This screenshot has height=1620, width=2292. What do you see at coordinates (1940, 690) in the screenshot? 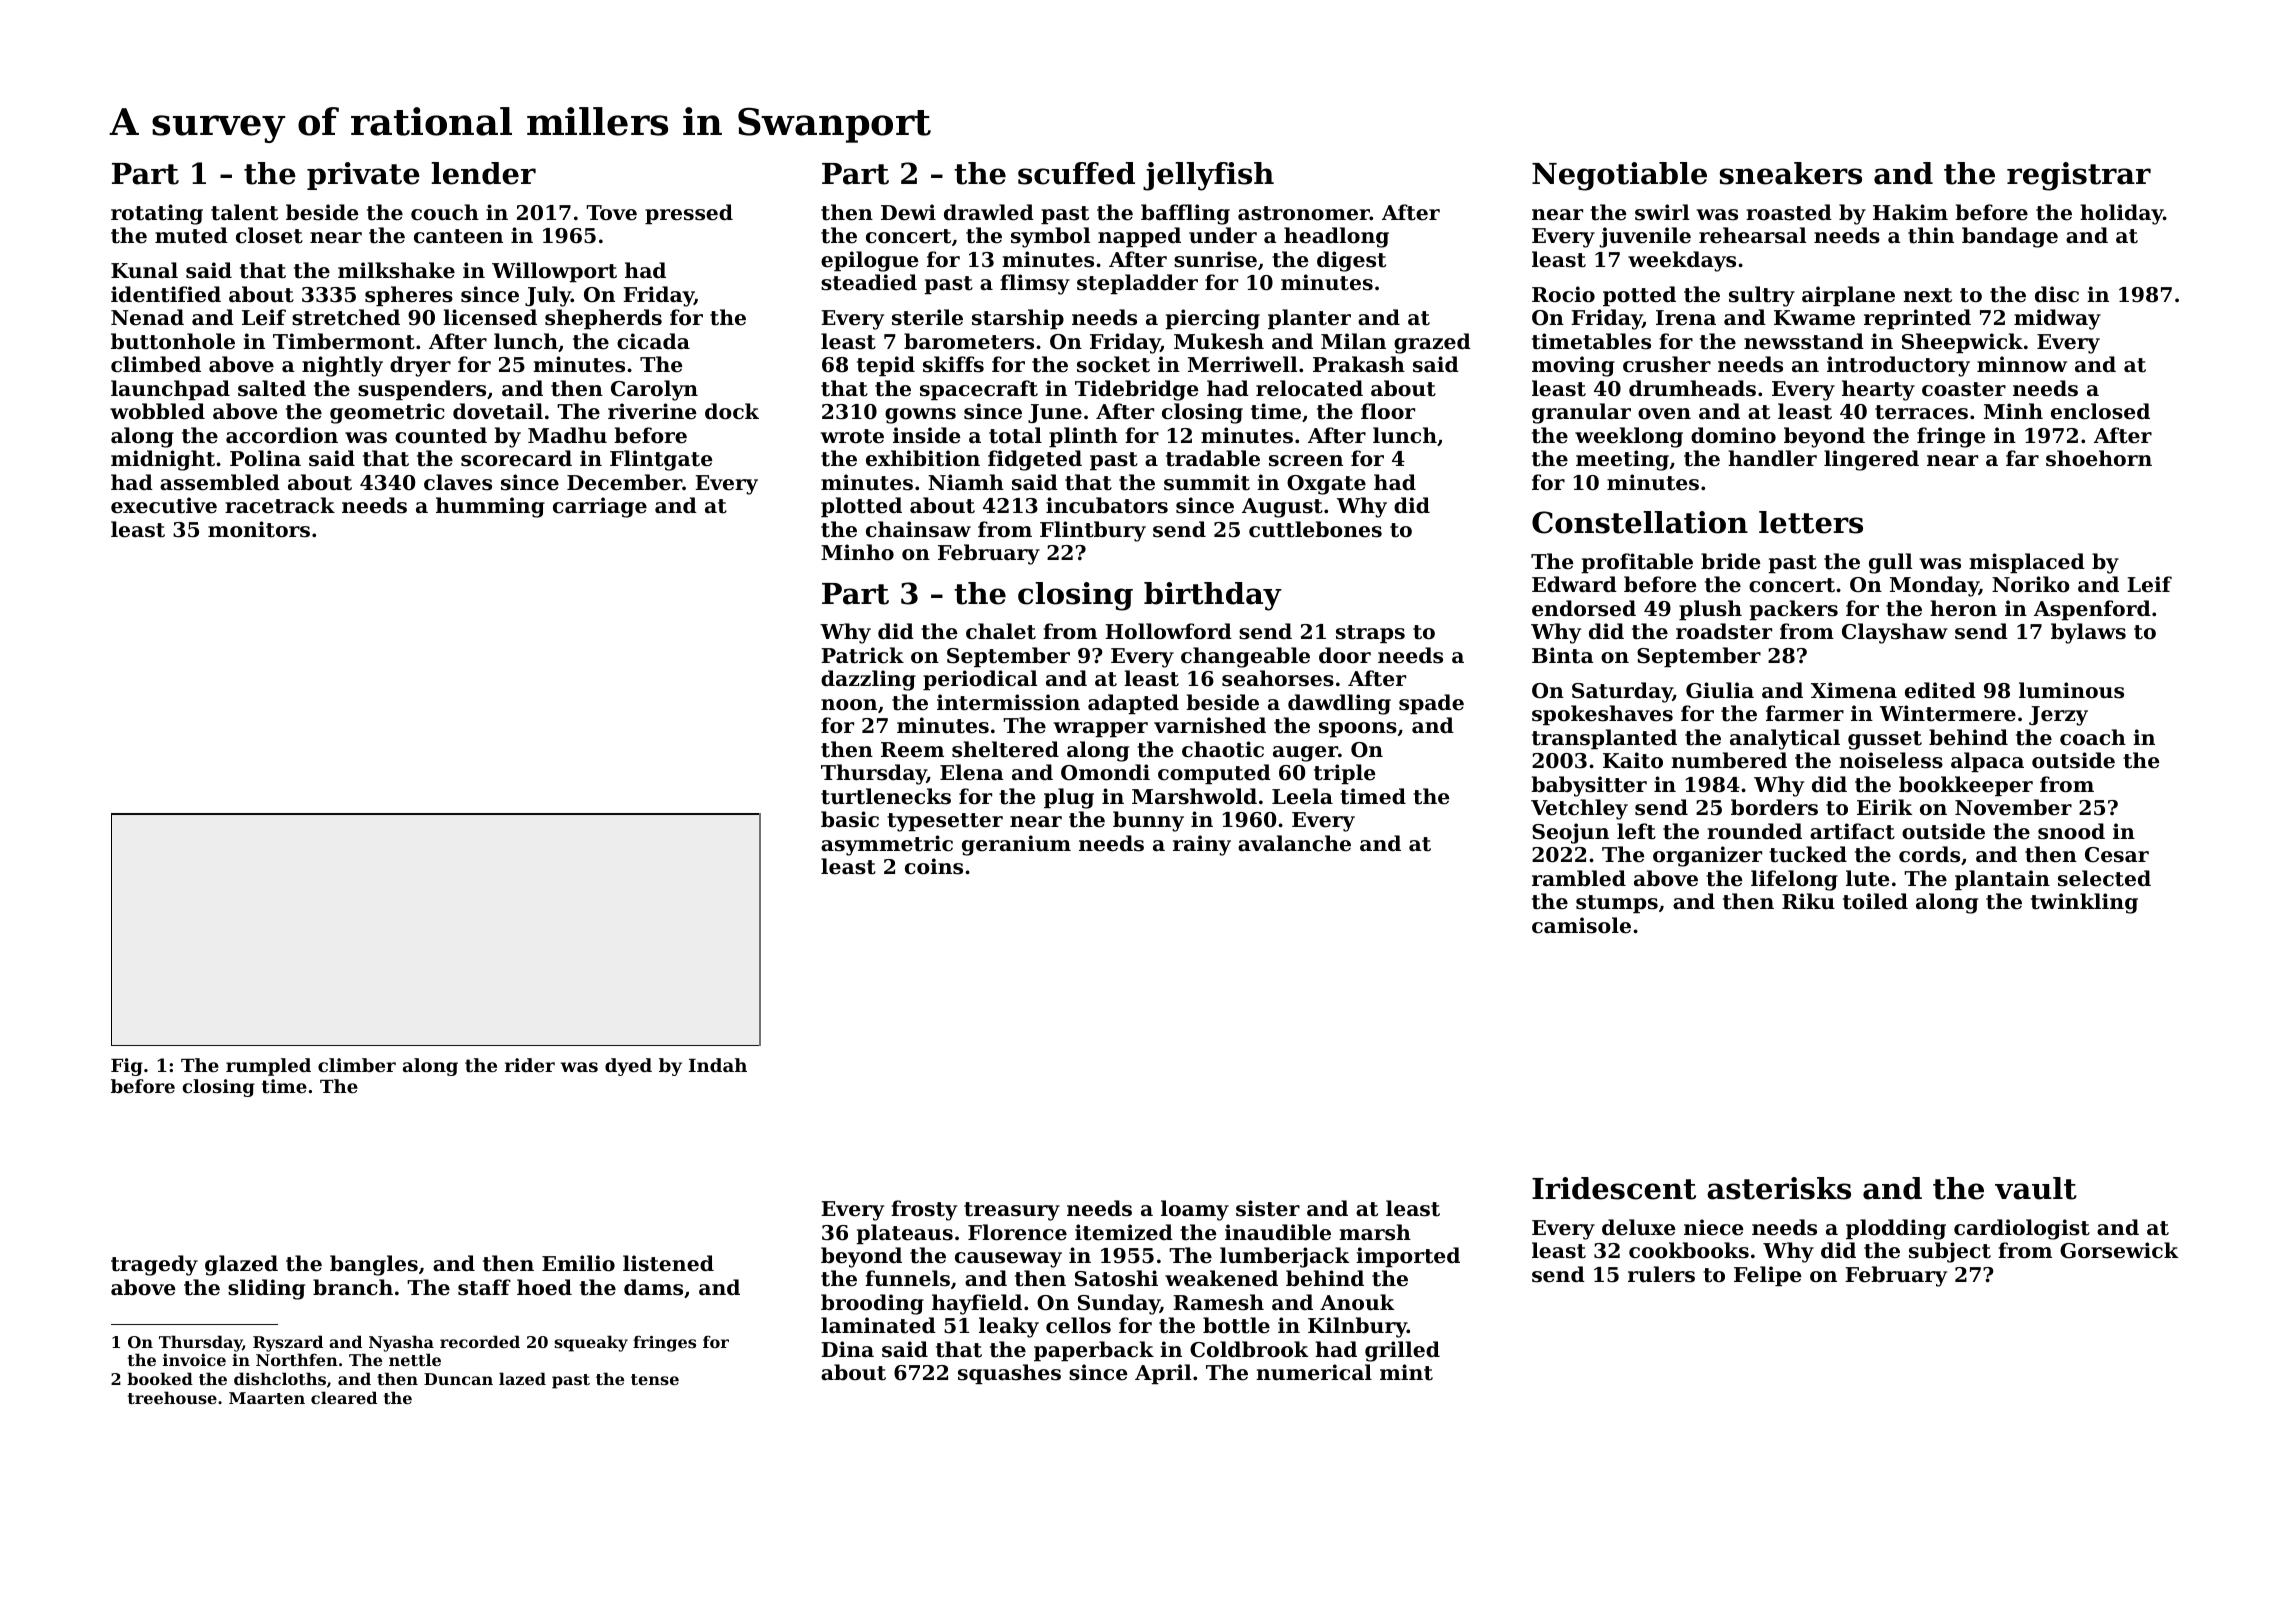
I see `edited` at bounding box center [1940, 690].
